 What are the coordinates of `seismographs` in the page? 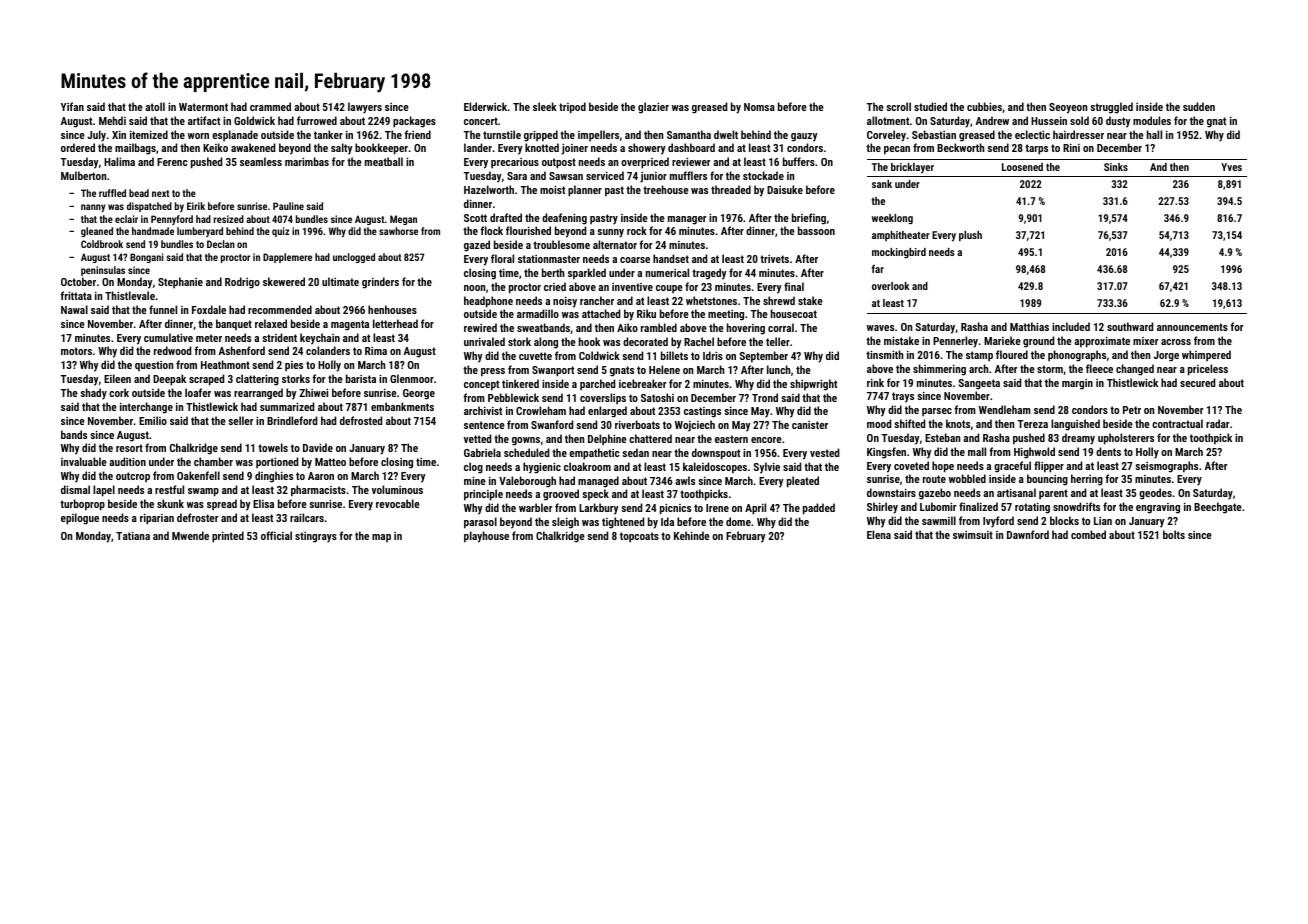 It's located at (1166, 467).
